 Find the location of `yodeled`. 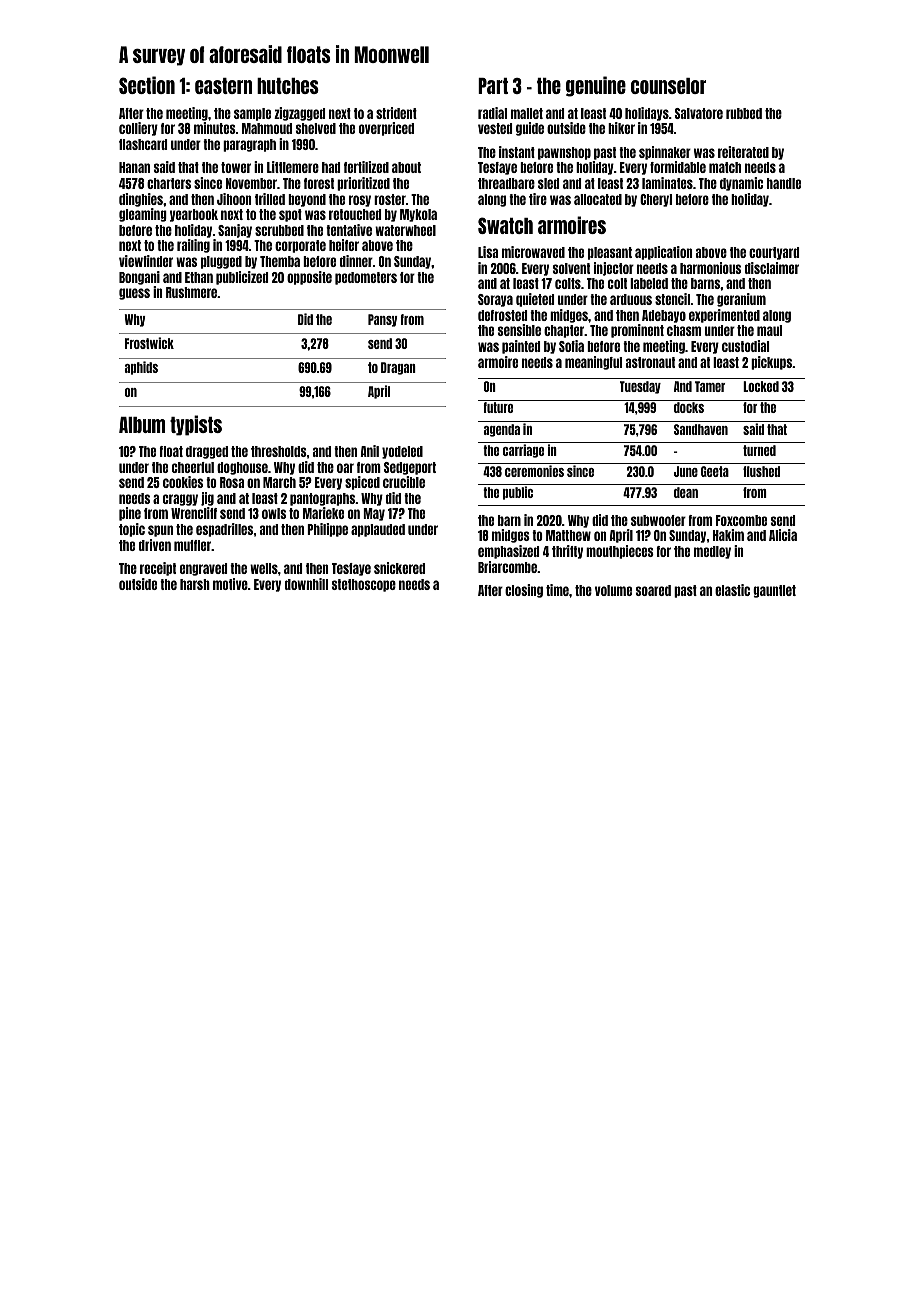

yodeled is located at coordinates (402, 452).
